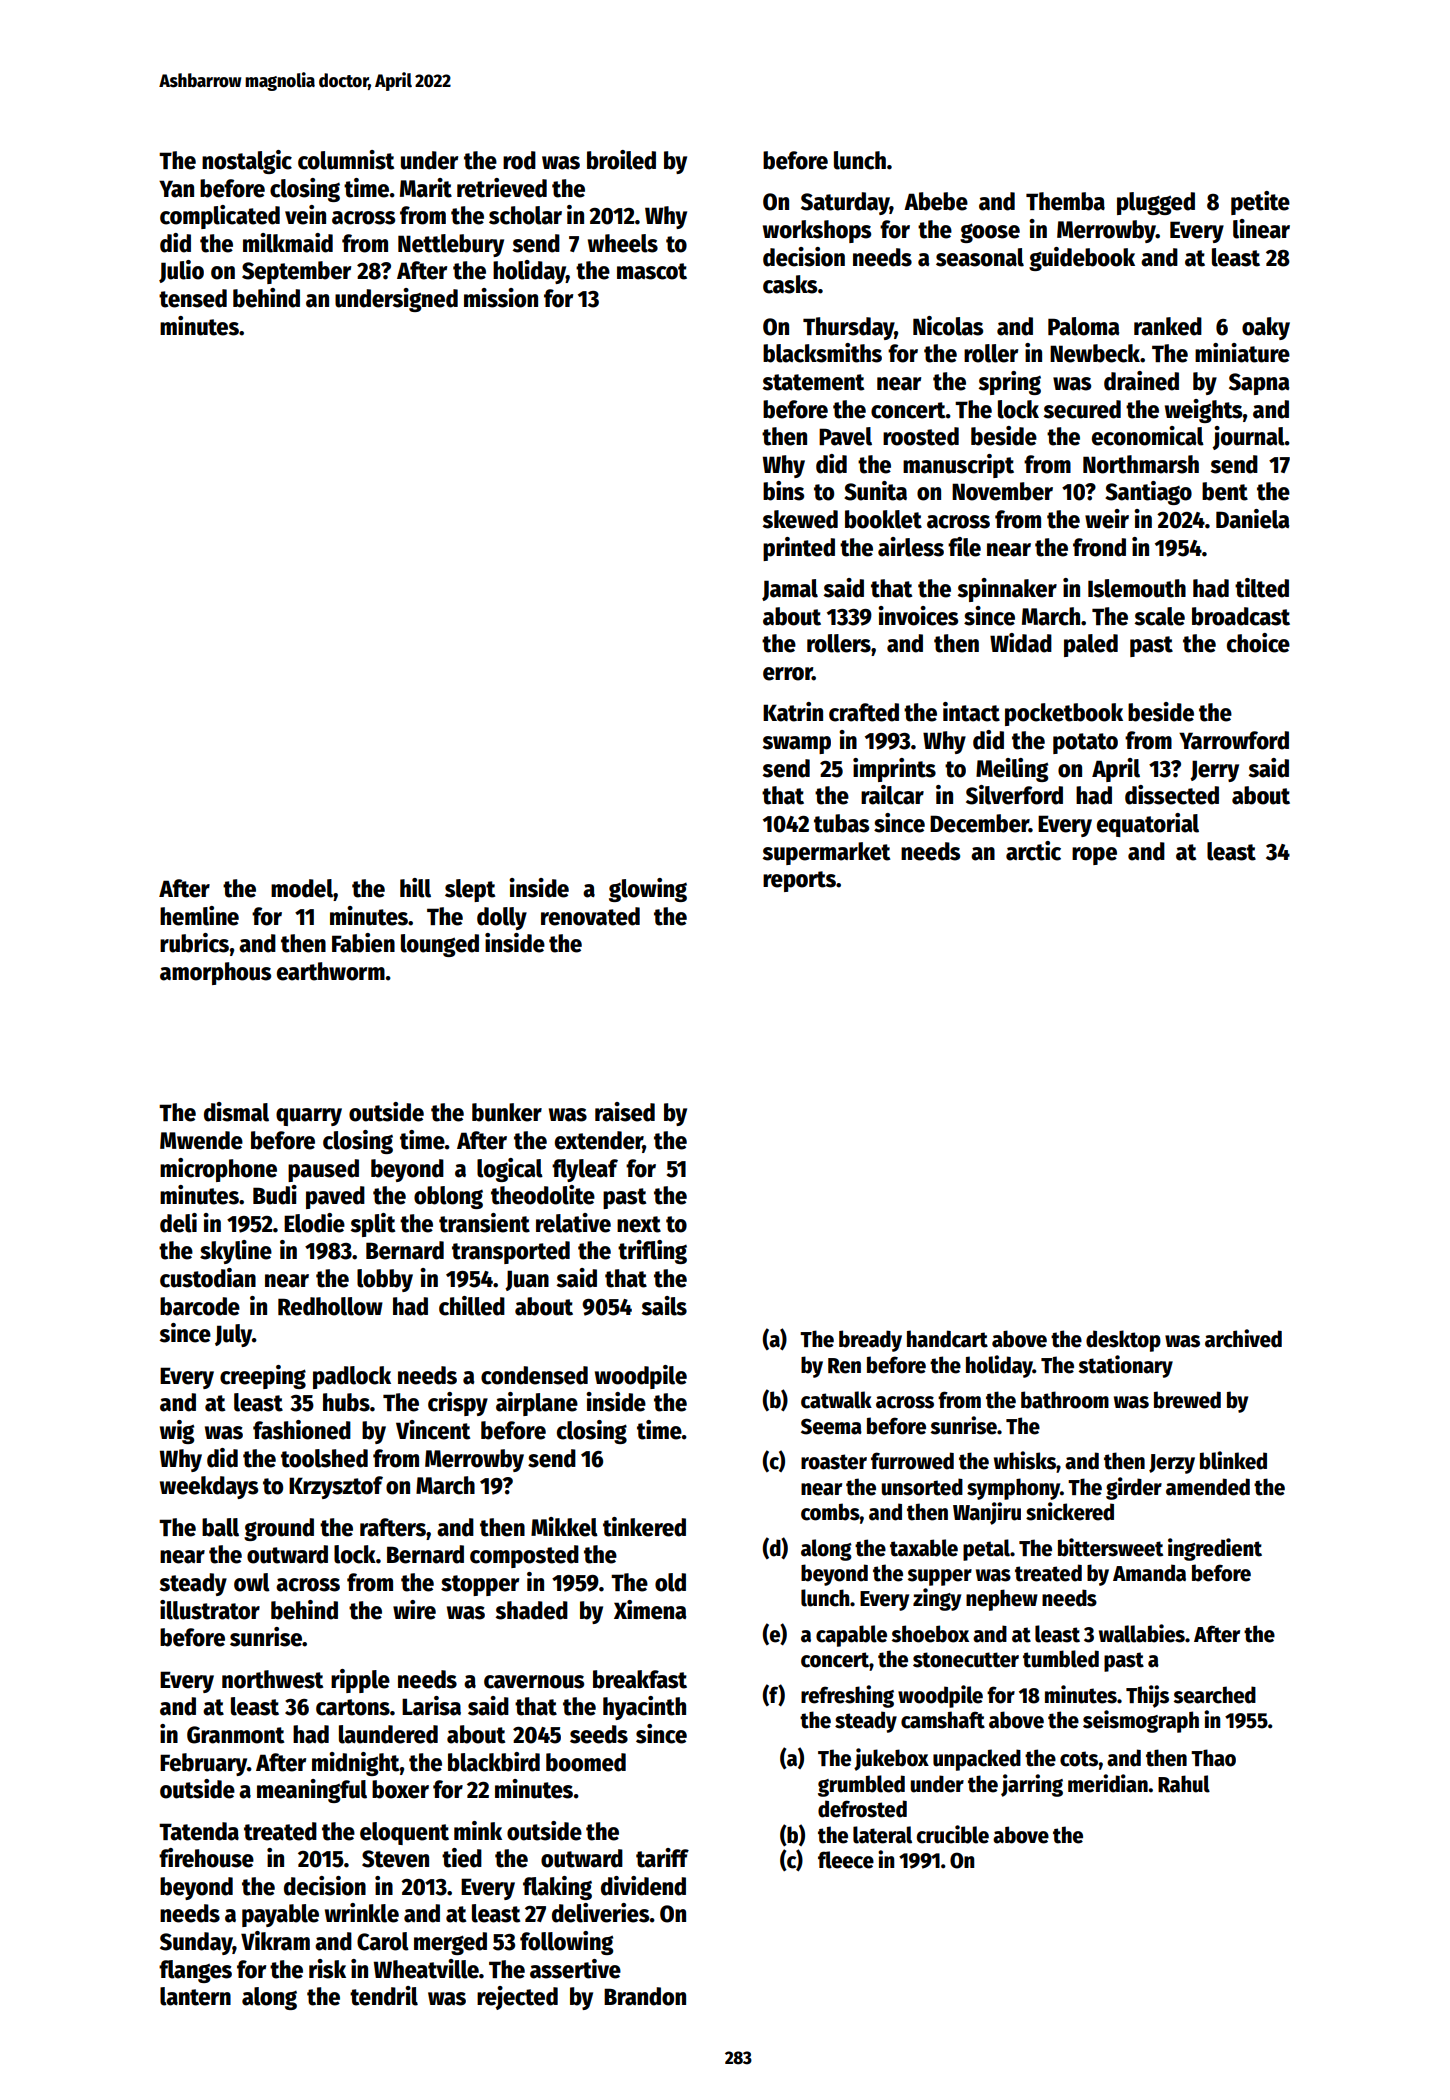 Image resolution: width=1450 pixels, height=2100 pixels. What do you see at coordinates (1033, 851) in the page?
I see `arctic` at bounding box center [1033, 851].
